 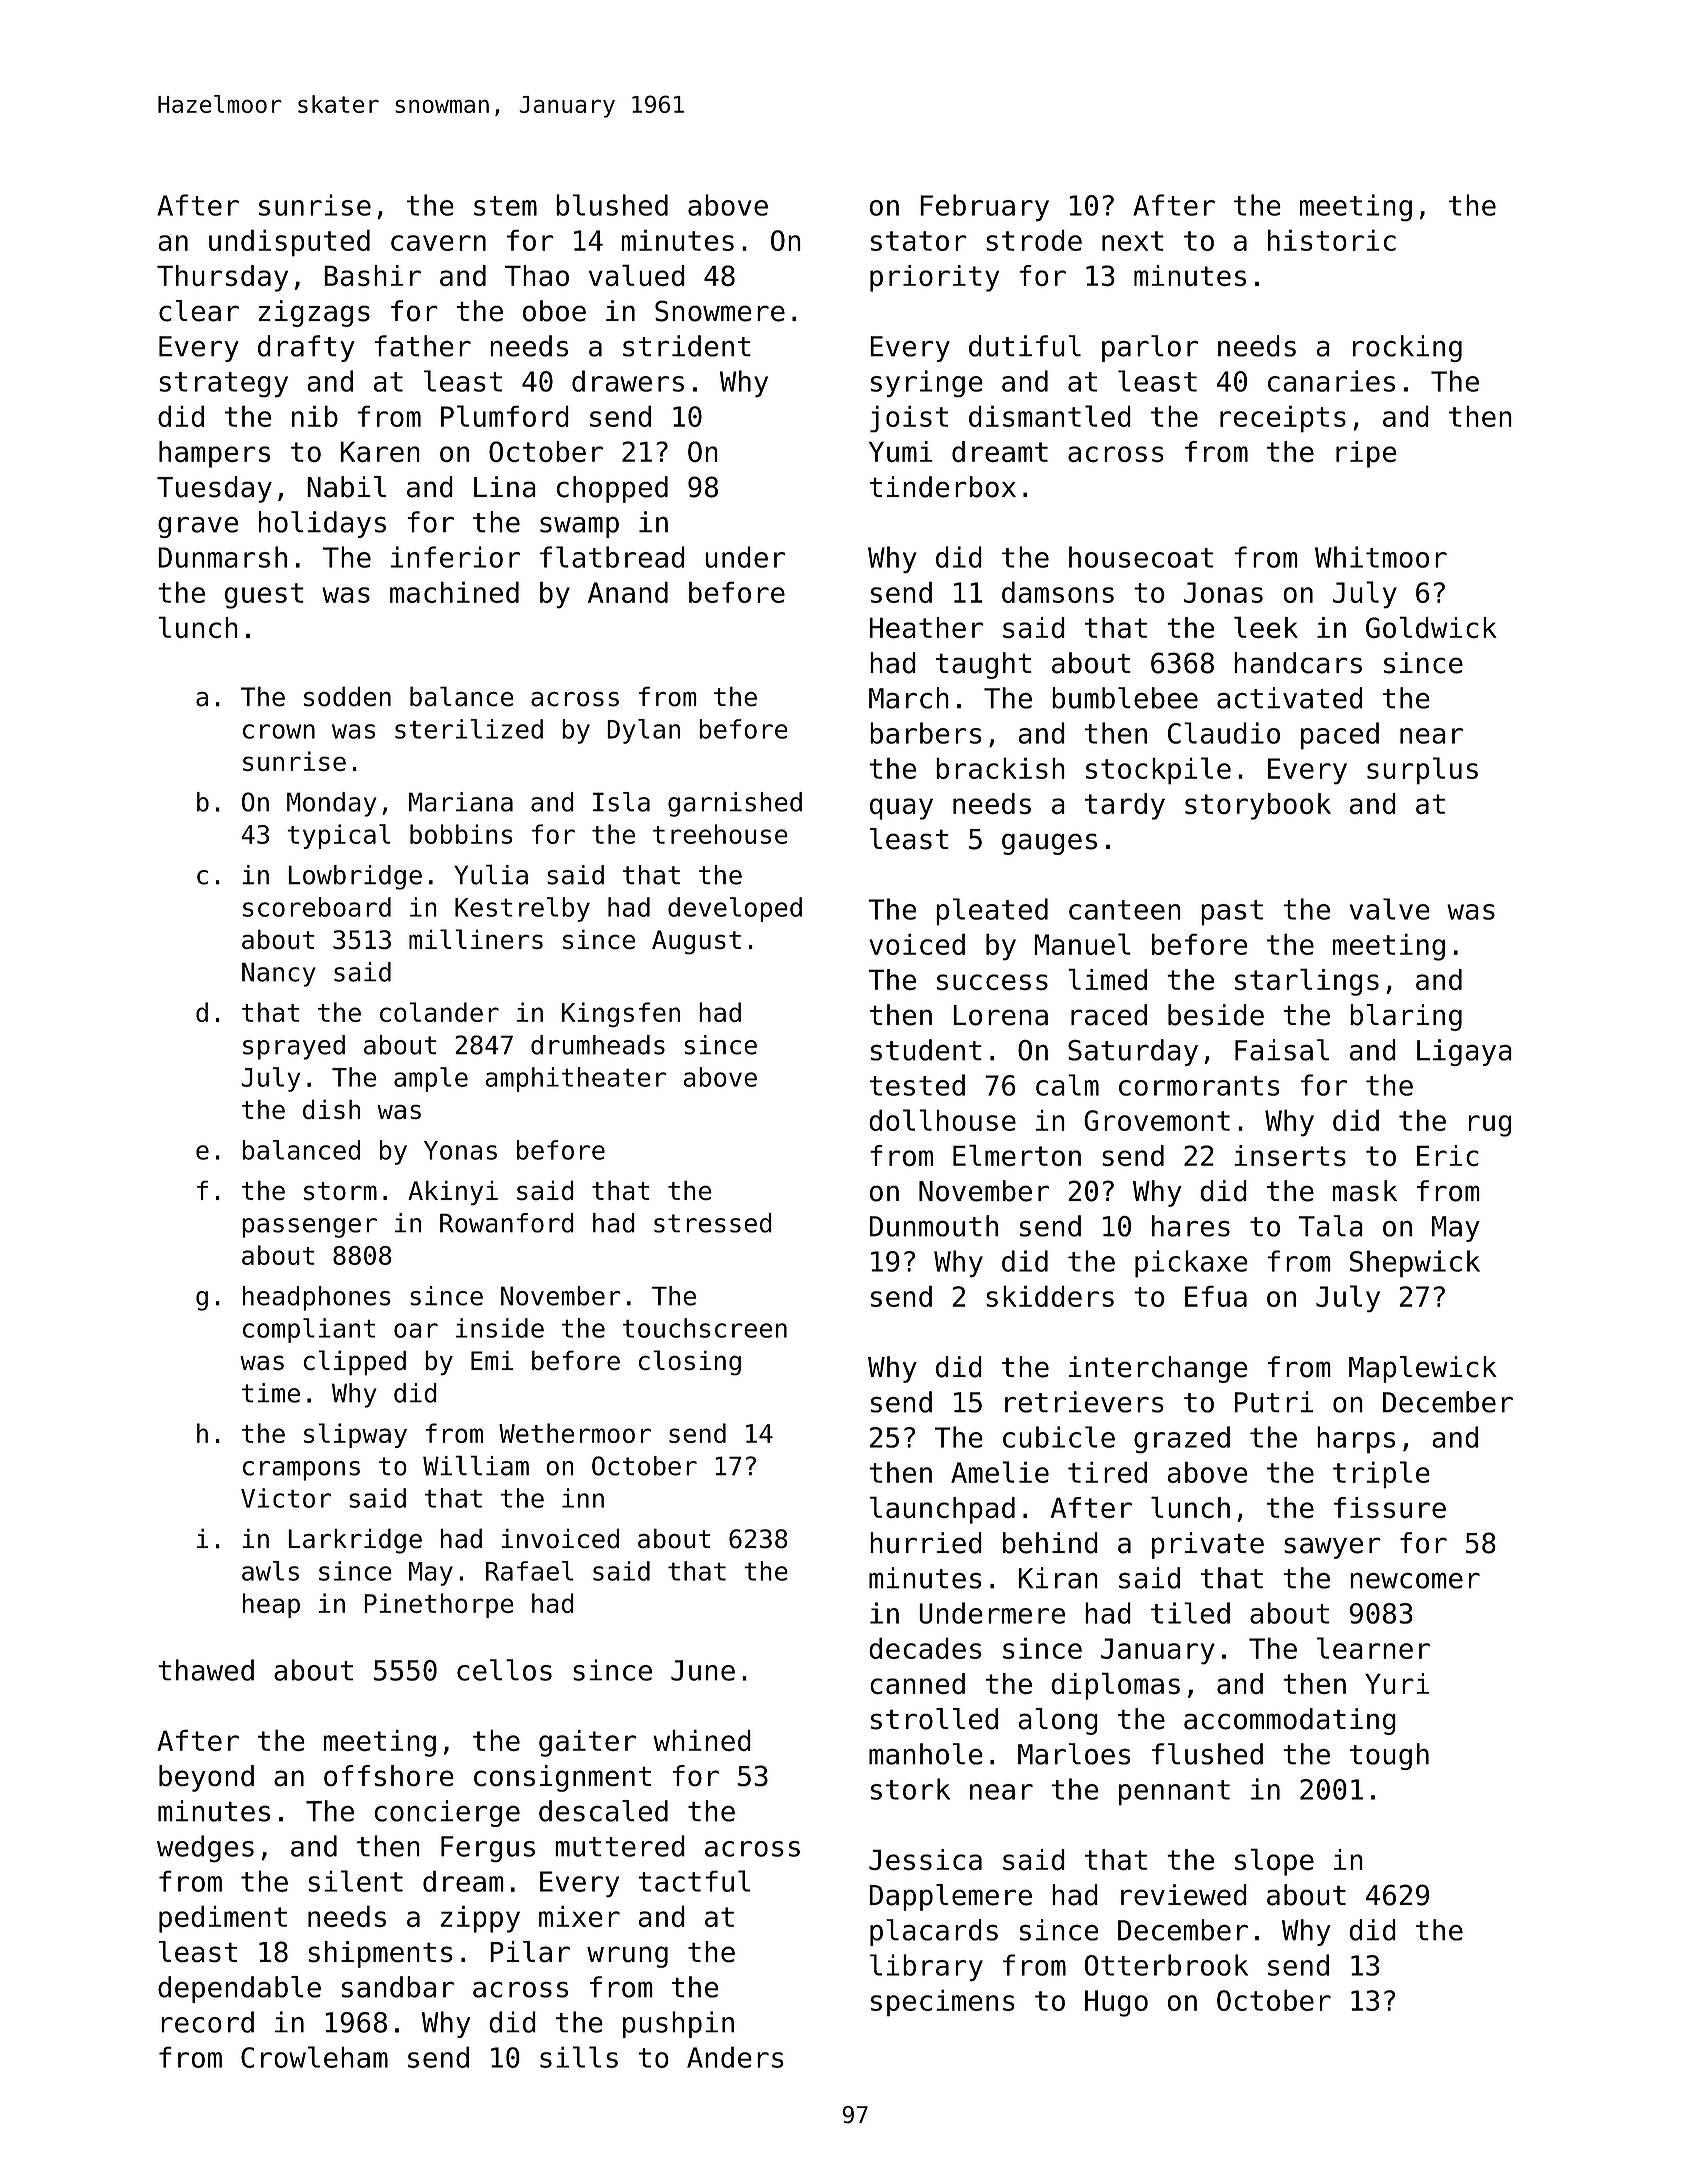 What do you see at coordinates (1150, 348) in the image?
I see `parlor` at bounding box center [1150, 348].
